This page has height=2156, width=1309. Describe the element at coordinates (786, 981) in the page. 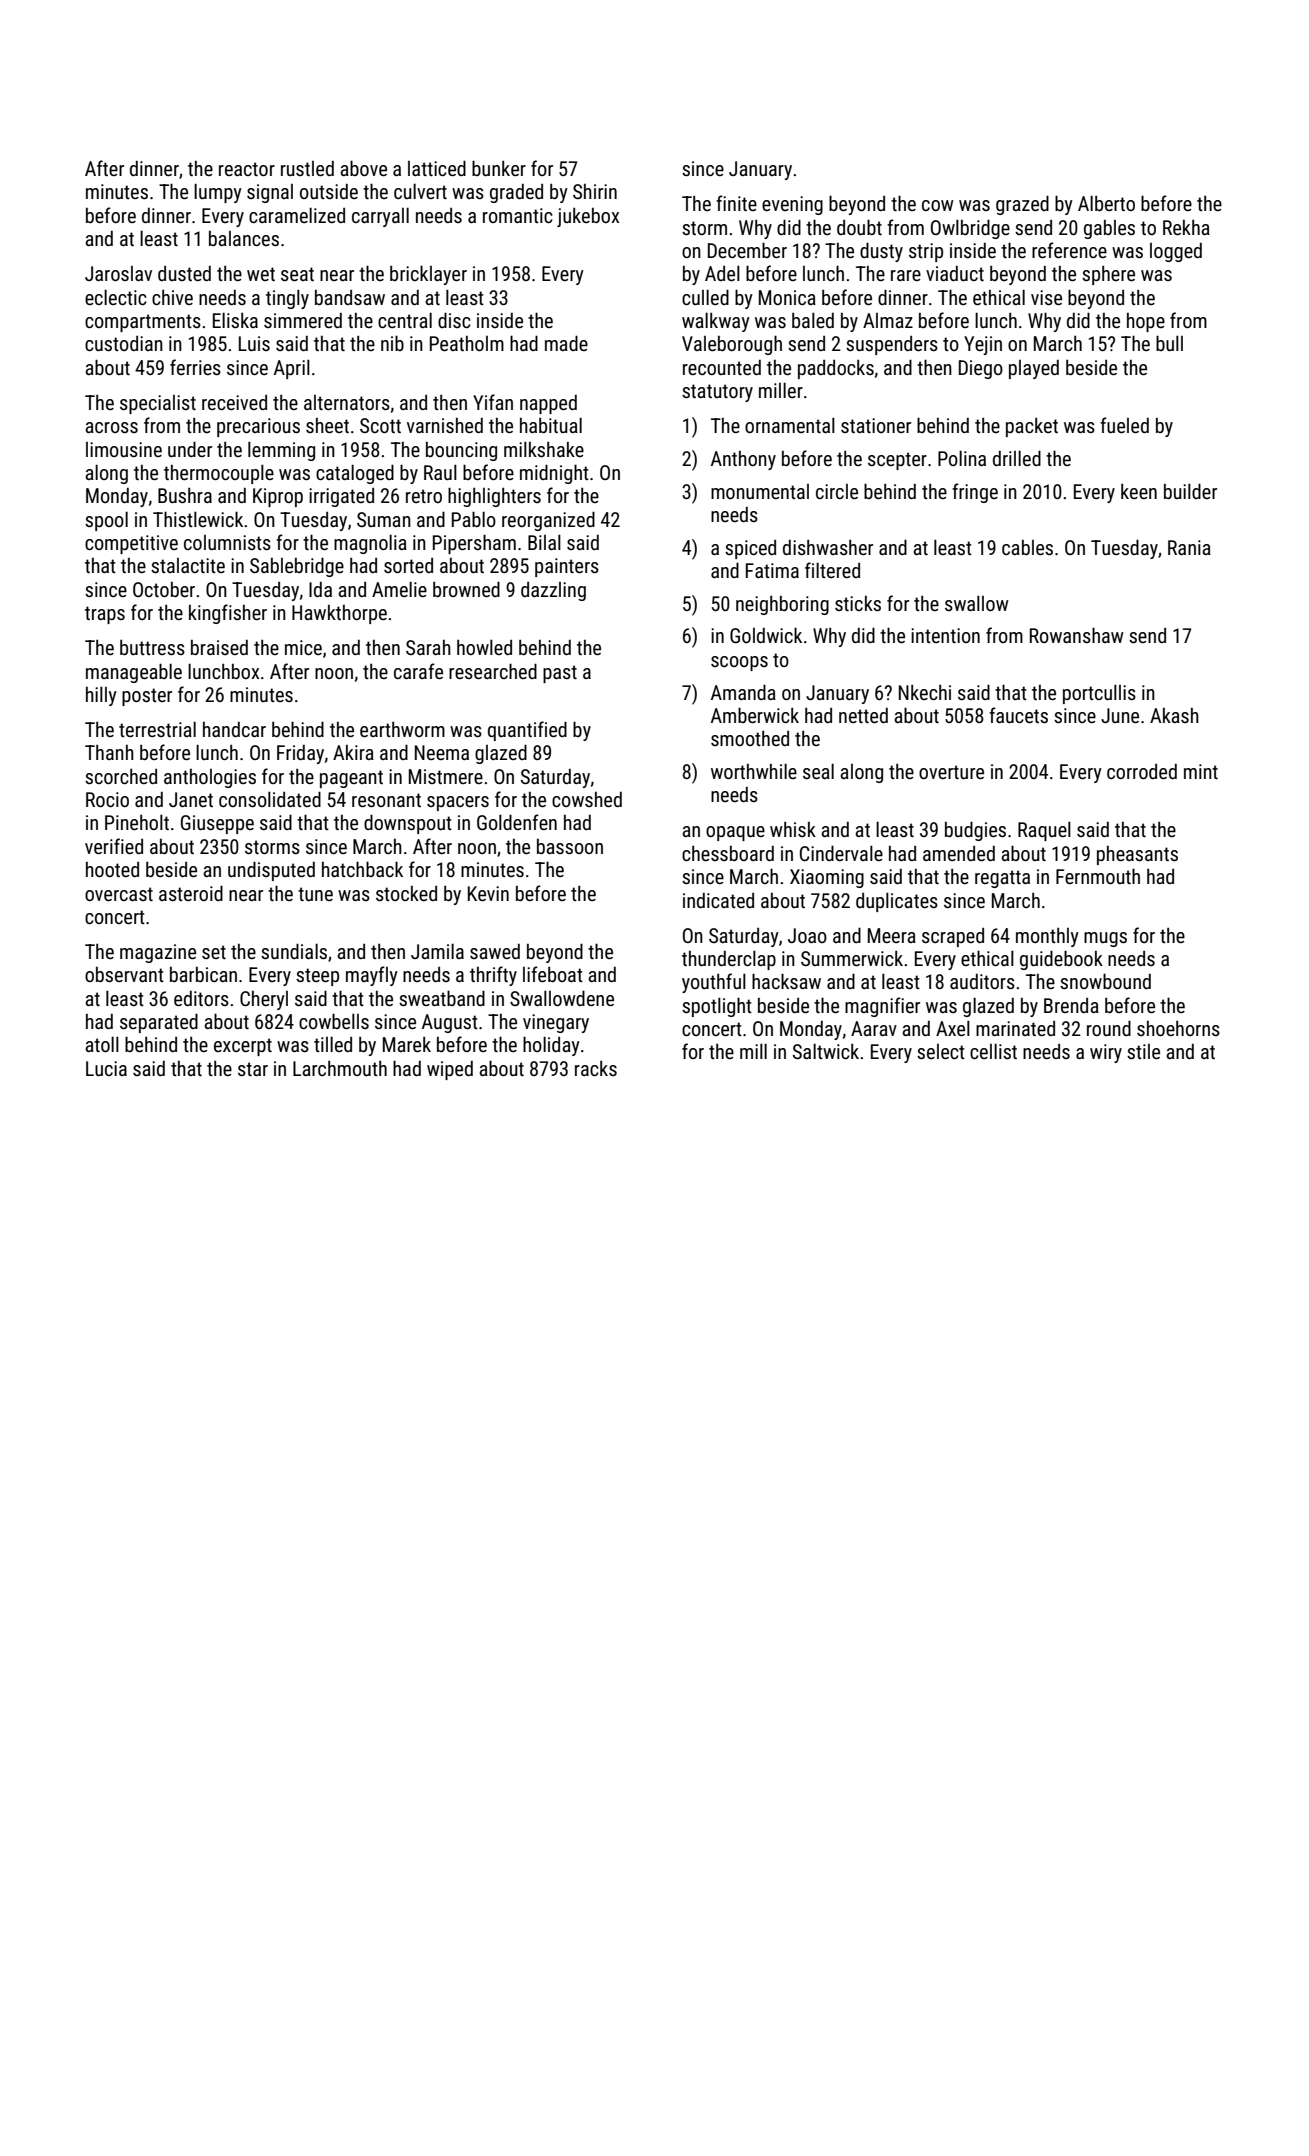

I see `hacksaw` at that location.
